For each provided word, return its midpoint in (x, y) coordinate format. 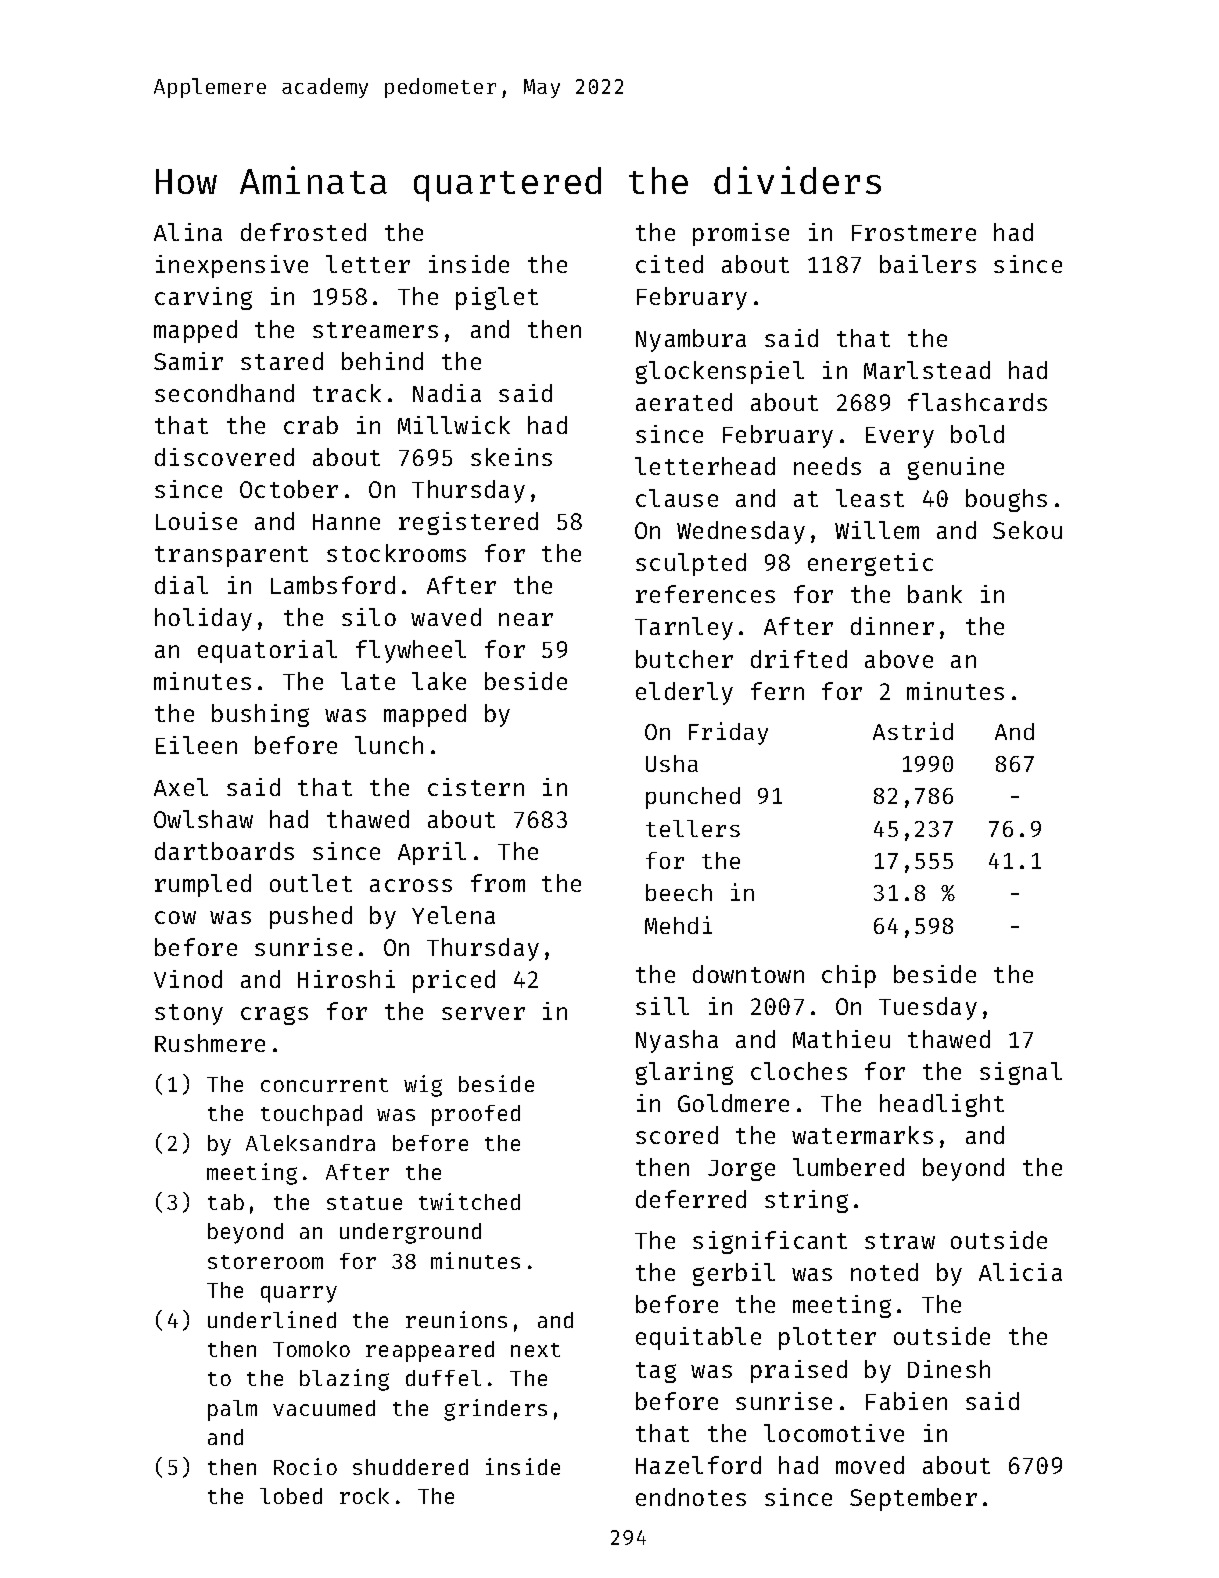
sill (662, 1006)
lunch (389, 745)
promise (741, 234)
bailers (928, 264)
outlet (311, 883)
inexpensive (232, 266)
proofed (476, 1115)
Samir (188, 361)
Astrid (913, 731)
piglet (497, 298)
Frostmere (914, 233)
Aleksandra (310, 1143)
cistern (476, 787)
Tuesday (928, 1008)
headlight (942, 1105)
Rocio (305, 1466)
